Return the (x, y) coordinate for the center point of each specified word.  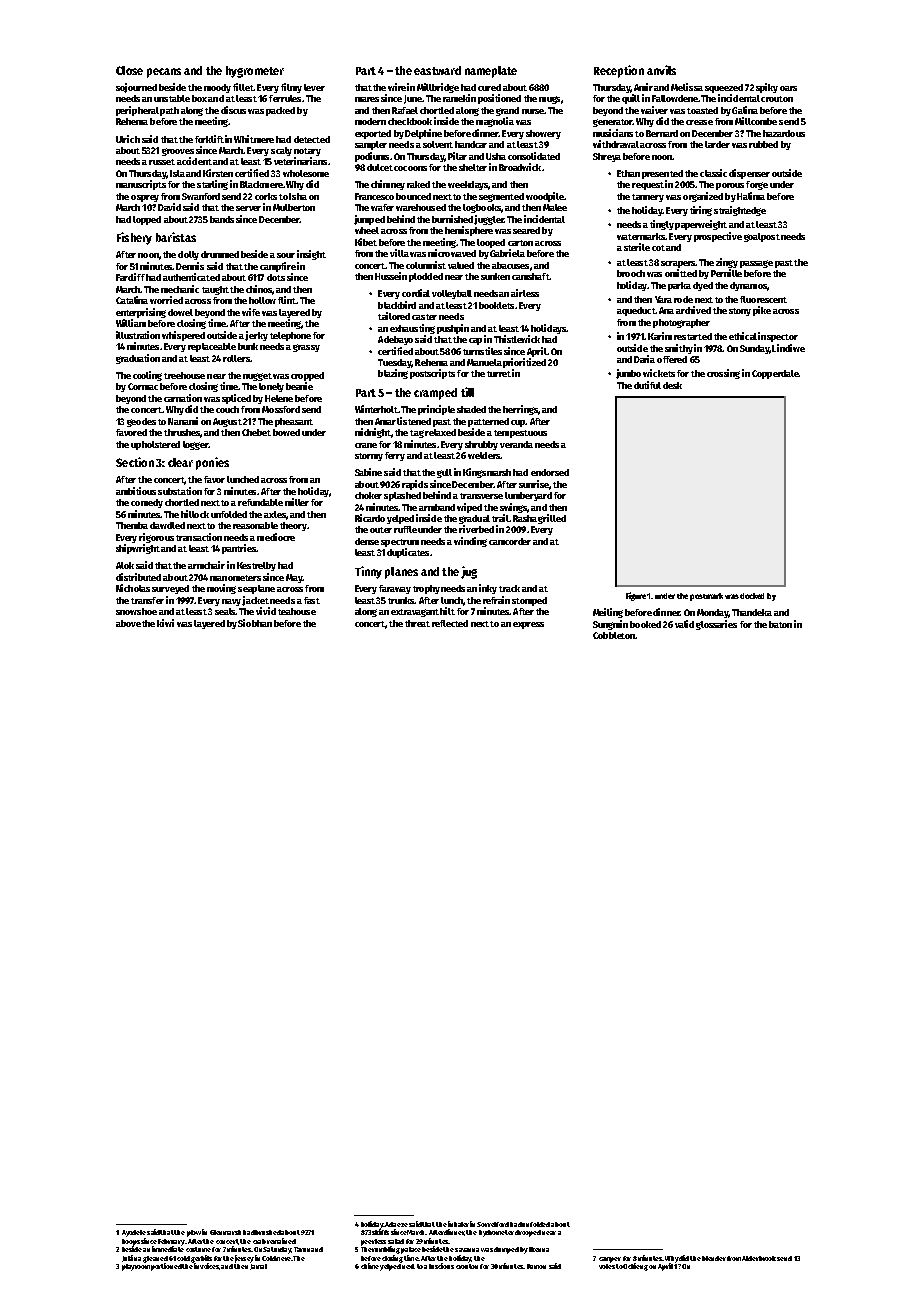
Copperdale (775, 374)
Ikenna (539, 1249)
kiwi (165, 623)
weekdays (468, 185)
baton (780, 624)
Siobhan (255, 623)
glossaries (716, 625)
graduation (138, 359)
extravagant (415, 613)
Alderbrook (759, 1258)
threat (417, 623)
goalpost (762, 237)
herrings (520, 410)
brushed (268, 1232)
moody (217, 88)
